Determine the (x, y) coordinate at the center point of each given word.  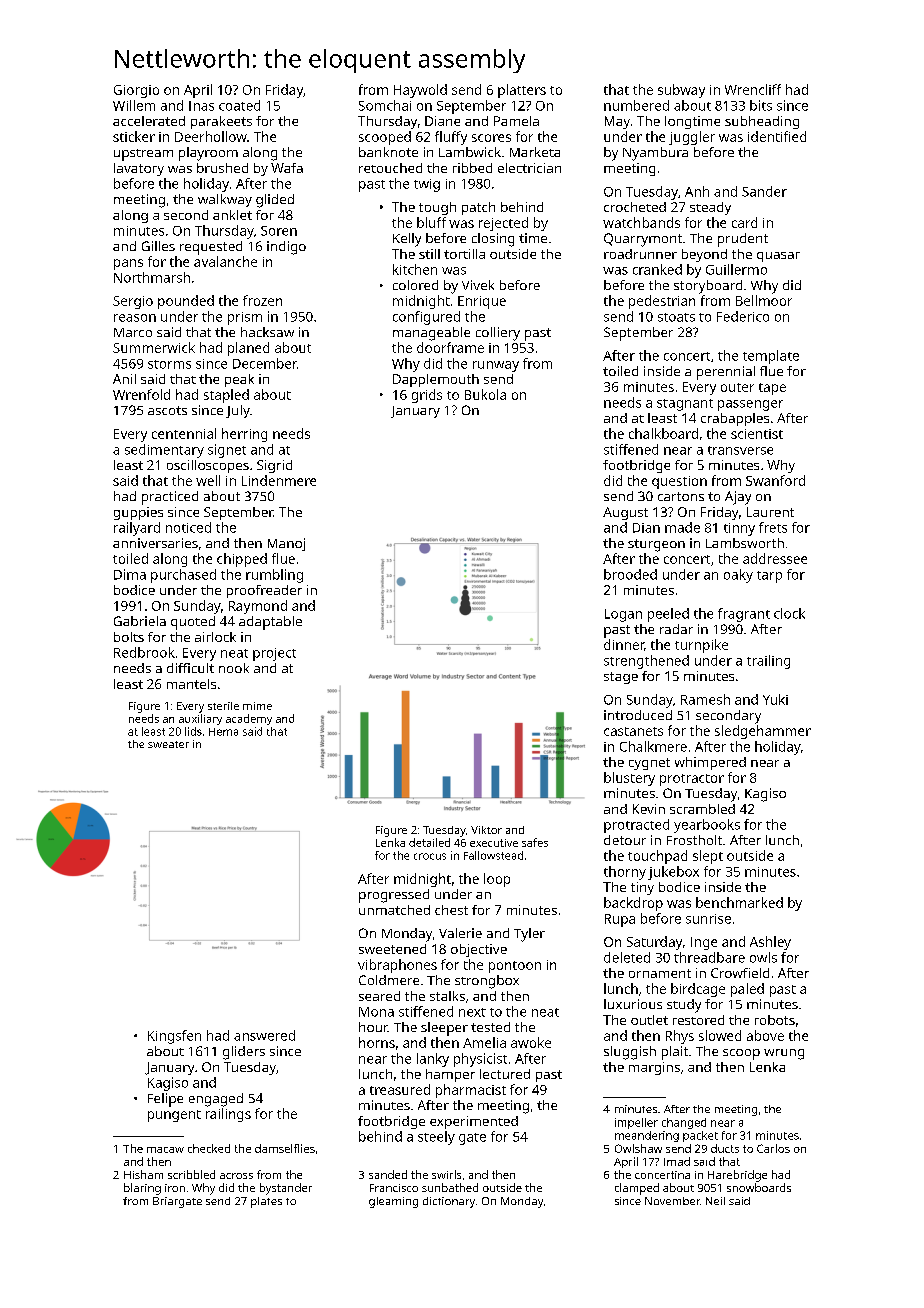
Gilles (158, 246)
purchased (183, 576)
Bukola (485, 394)
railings (228, 1115)
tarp (769, 577)
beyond (704, 255)
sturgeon (656, 545)
